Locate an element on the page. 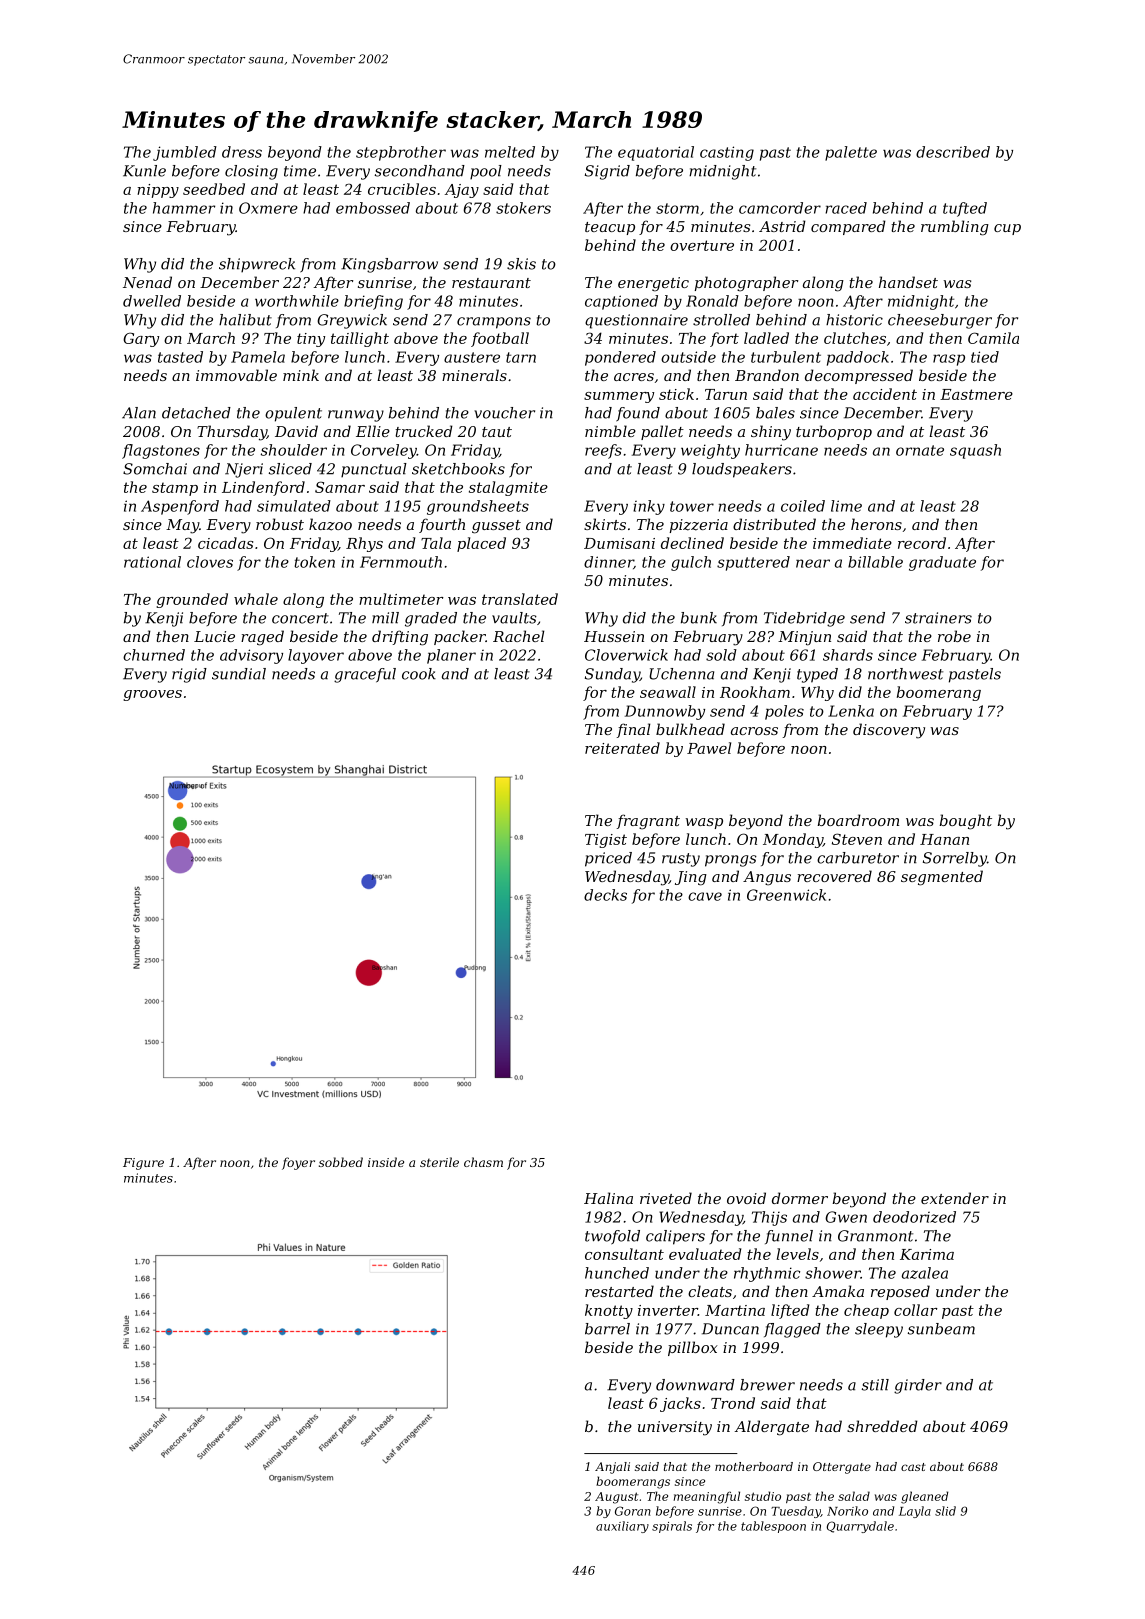 Image resolution: width=1145 pixels, height=1619 pixels. Kunle is located at coordinates (144, 171).
